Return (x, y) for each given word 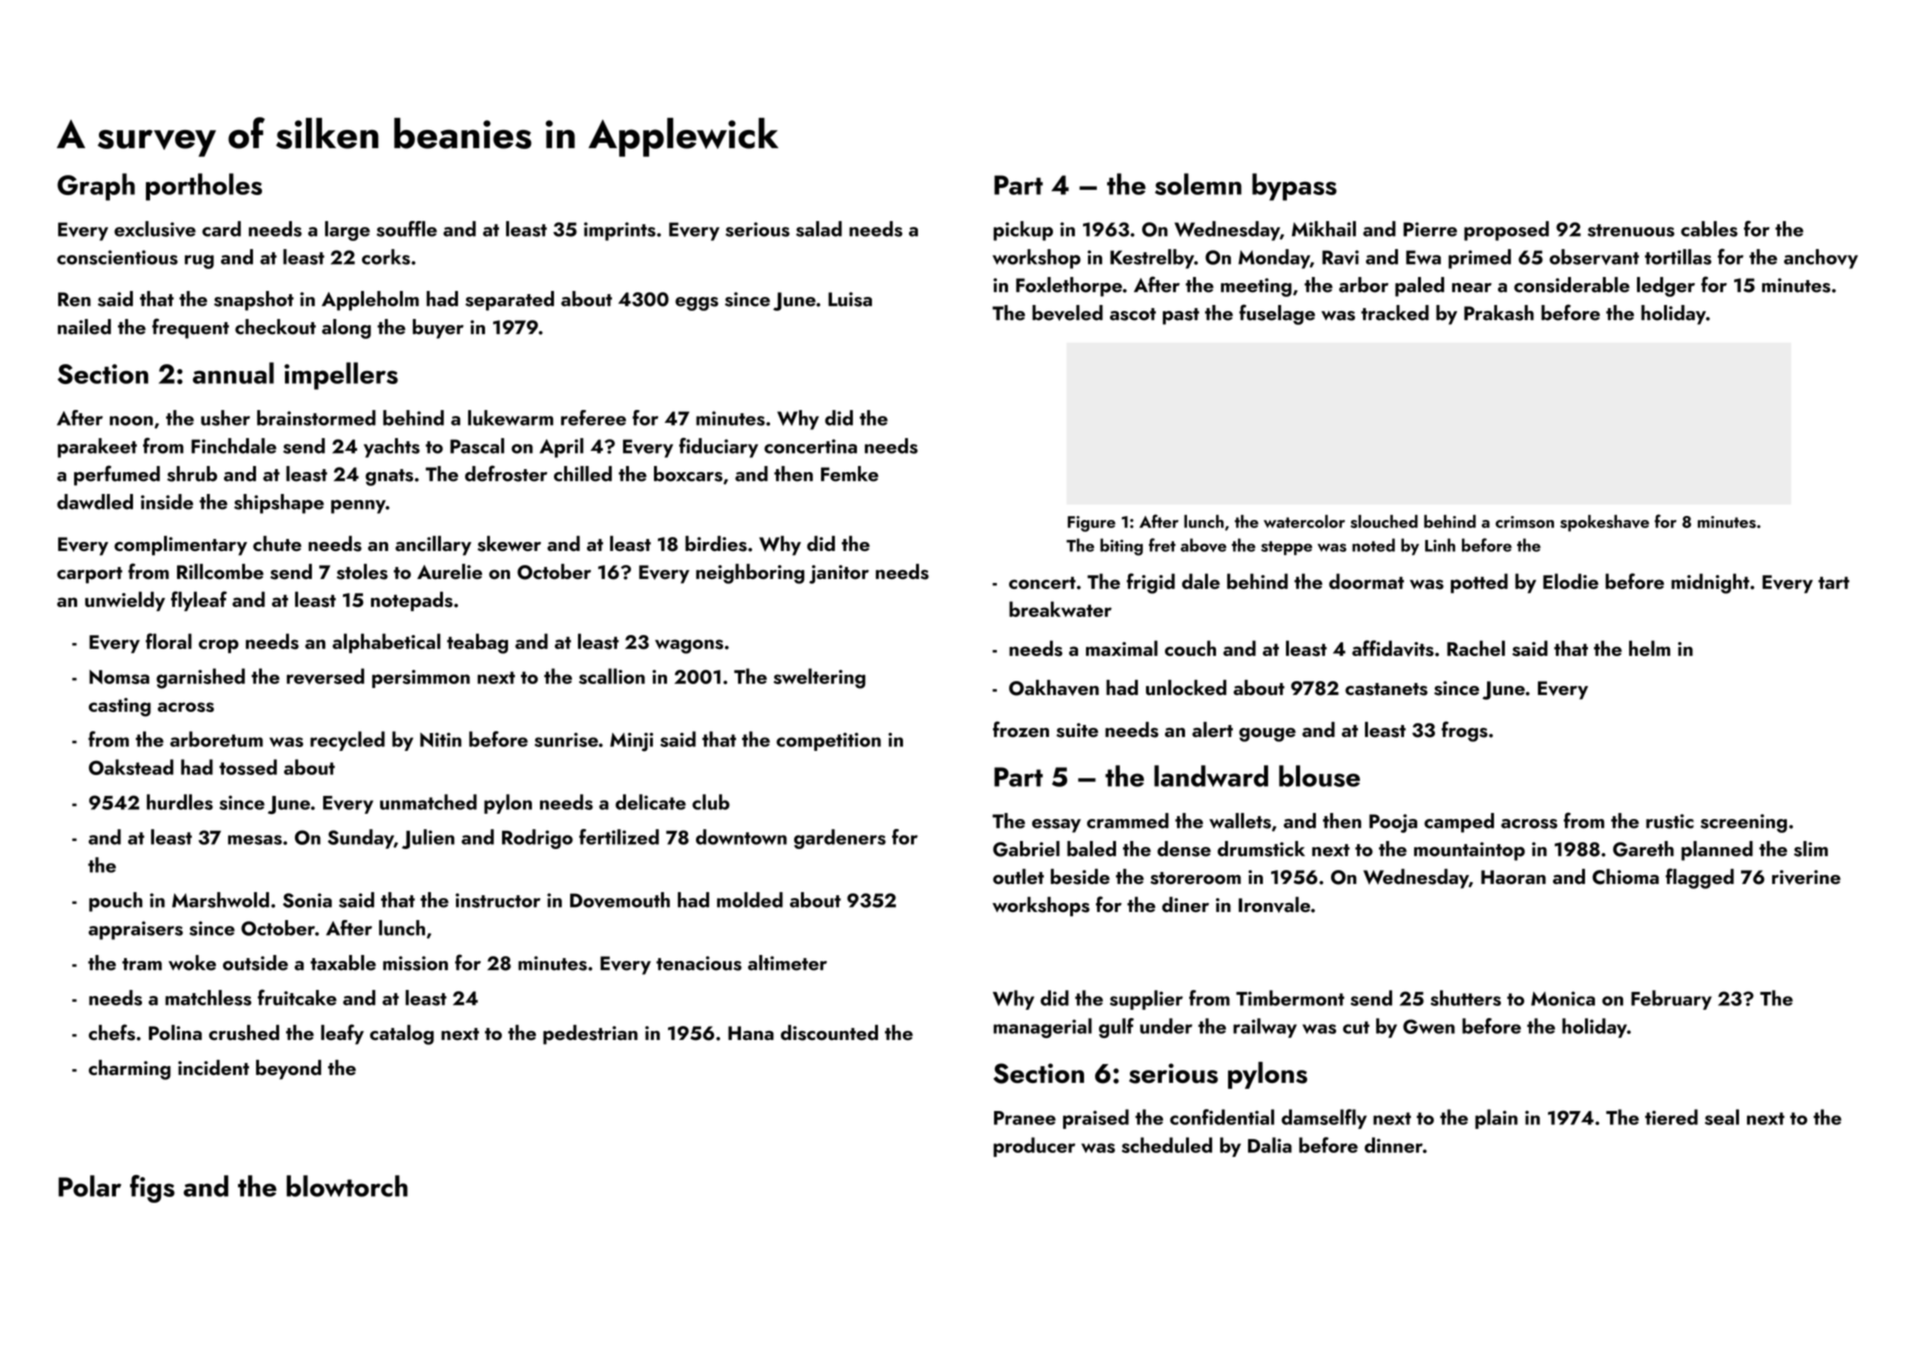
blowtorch (347, 1186)
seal (1722, 1117)
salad (819, 229)
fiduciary (718, 448)
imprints (620, 231)
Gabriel (1026, 849)
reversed (325, 676)
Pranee (1025, 1118)
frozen (1021, 729)
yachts (392, 448)
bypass (1294, 187)
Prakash (1499, 313)
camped (1459, 823)
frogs (1464, 731)
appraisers (135, 930)
